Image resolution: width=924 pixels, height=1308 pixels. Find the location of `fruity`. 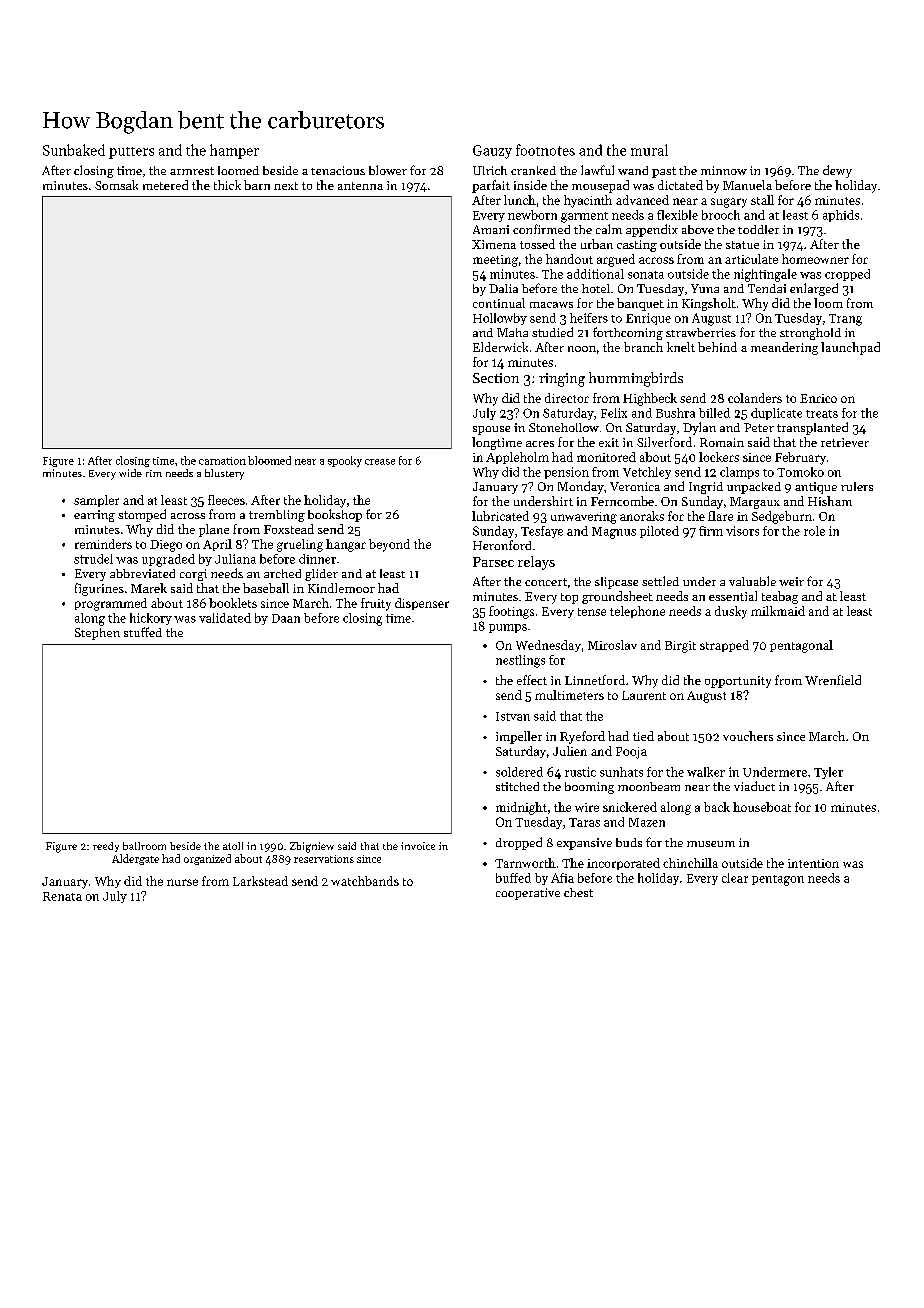

fruity is located at coordinates (376, 604).
